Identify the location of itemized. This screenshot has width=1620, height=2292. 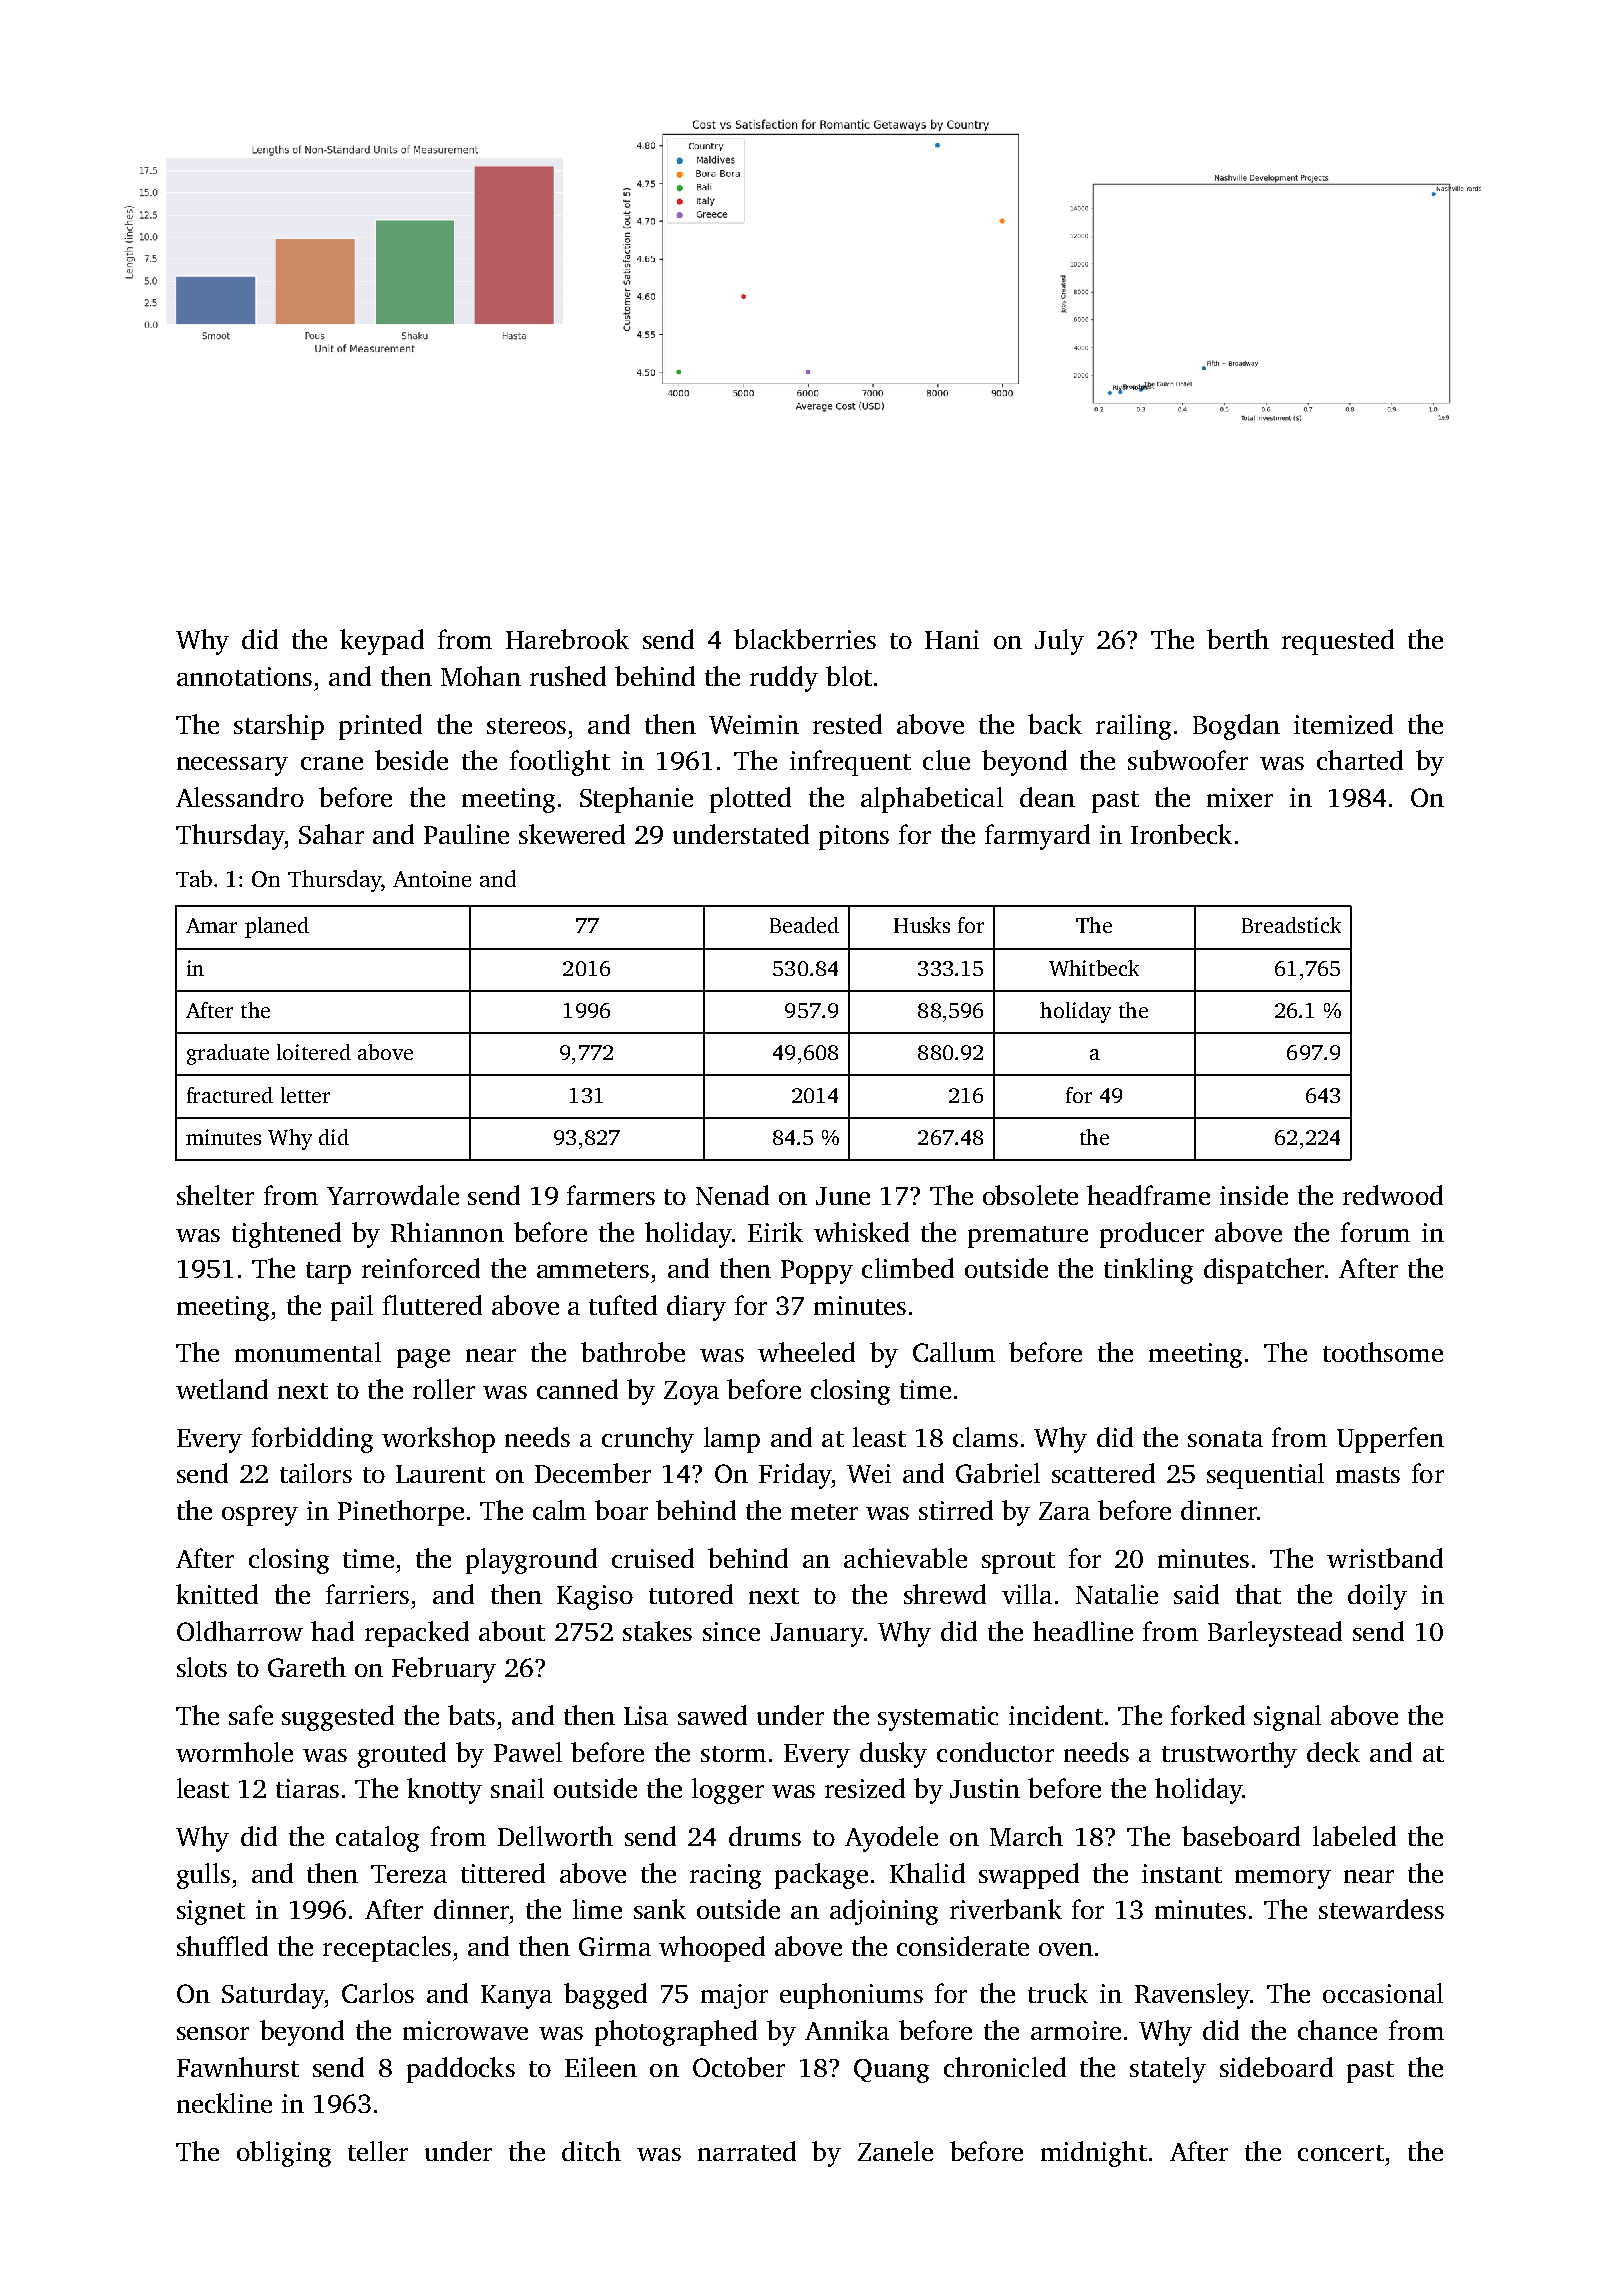
(1343, 724).
